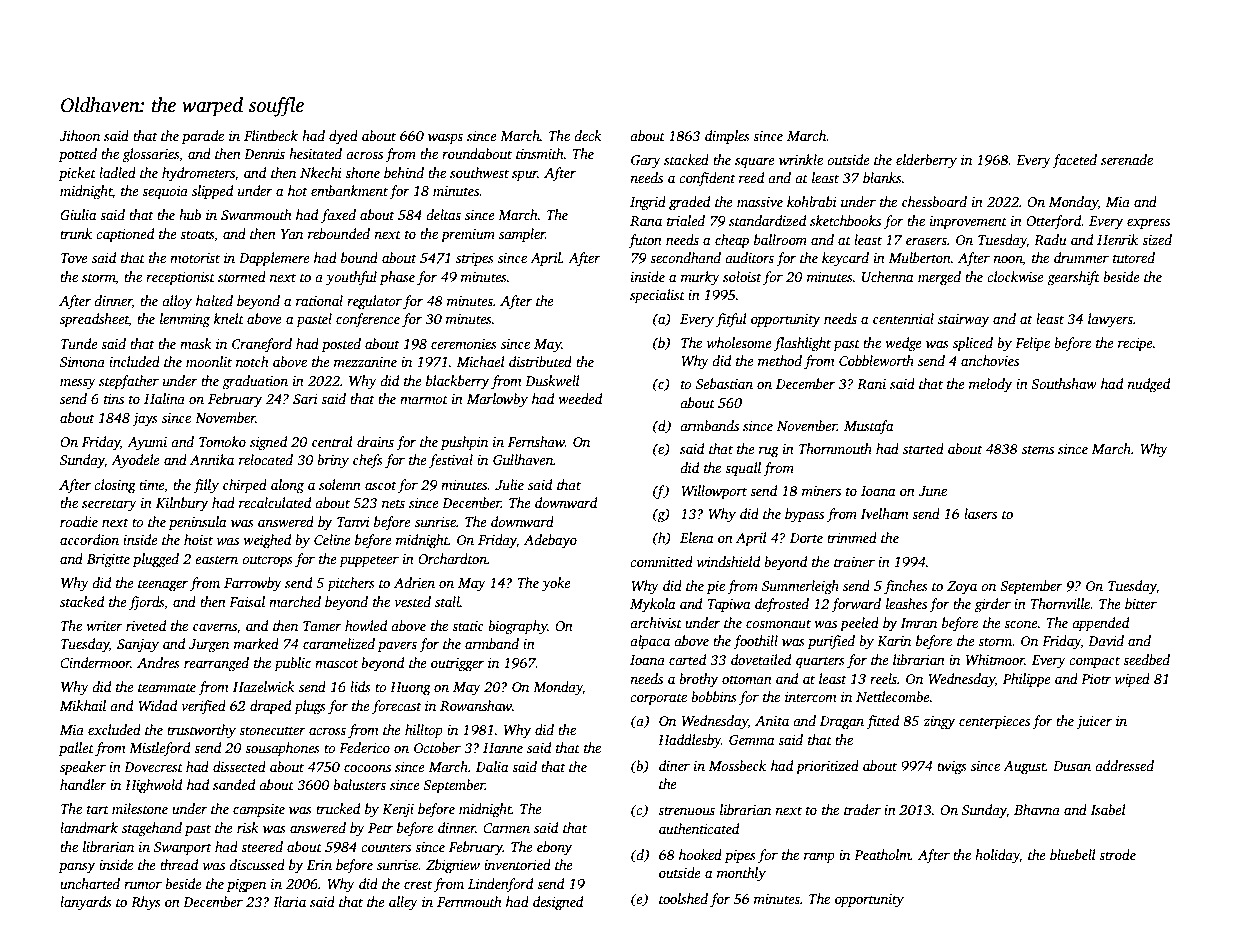 This screenshot has height=952, width=1233. I want to click on corporate, so click(658, 699).
